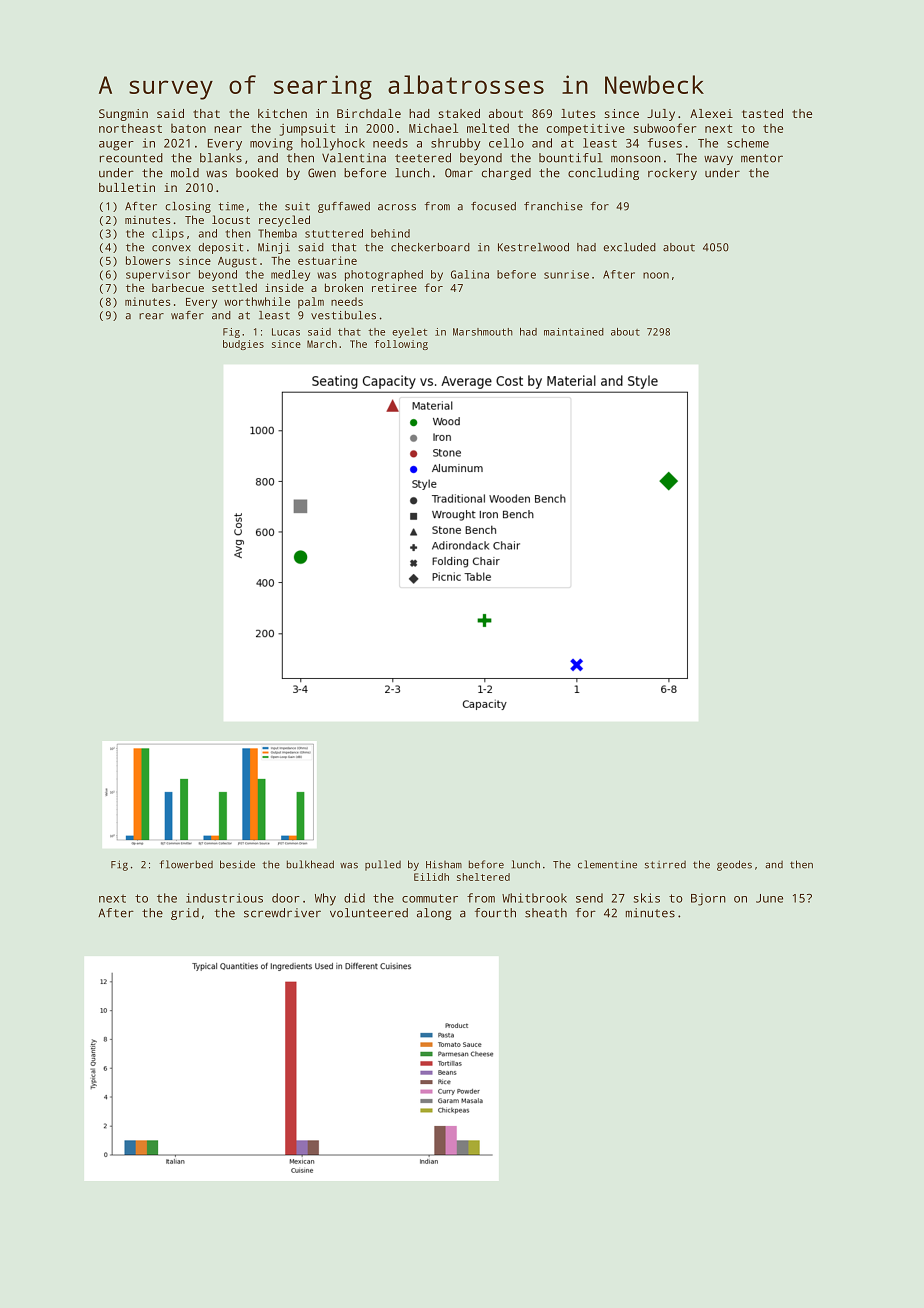 This document has width=924, height=1308. I want to click on maintained, so click(574, 332).
